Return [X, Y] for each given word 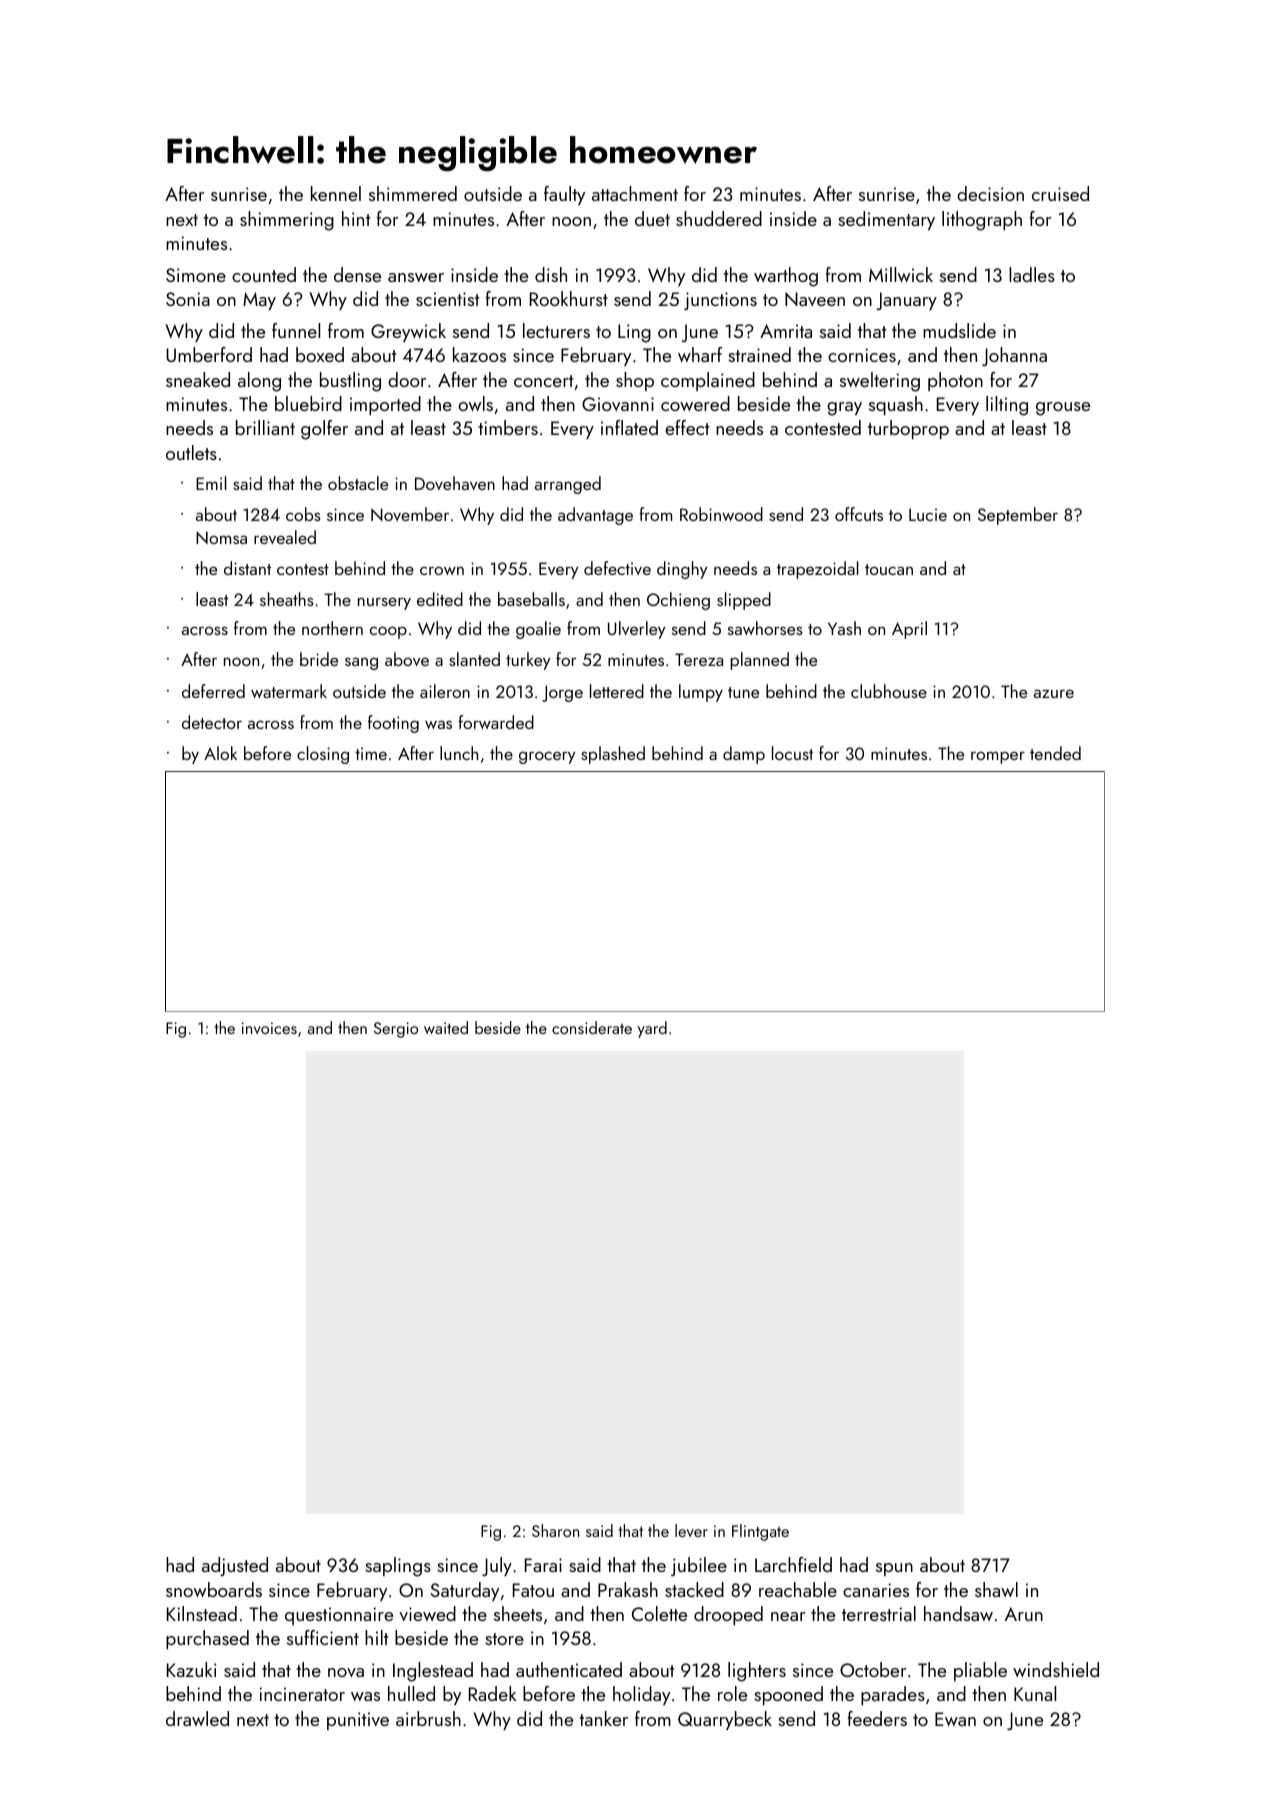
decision [990, 193]
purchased [207, 1639]
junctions [720, 301]
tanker [603, 1718]
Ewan [955, 1719]
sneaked [198, 379]
